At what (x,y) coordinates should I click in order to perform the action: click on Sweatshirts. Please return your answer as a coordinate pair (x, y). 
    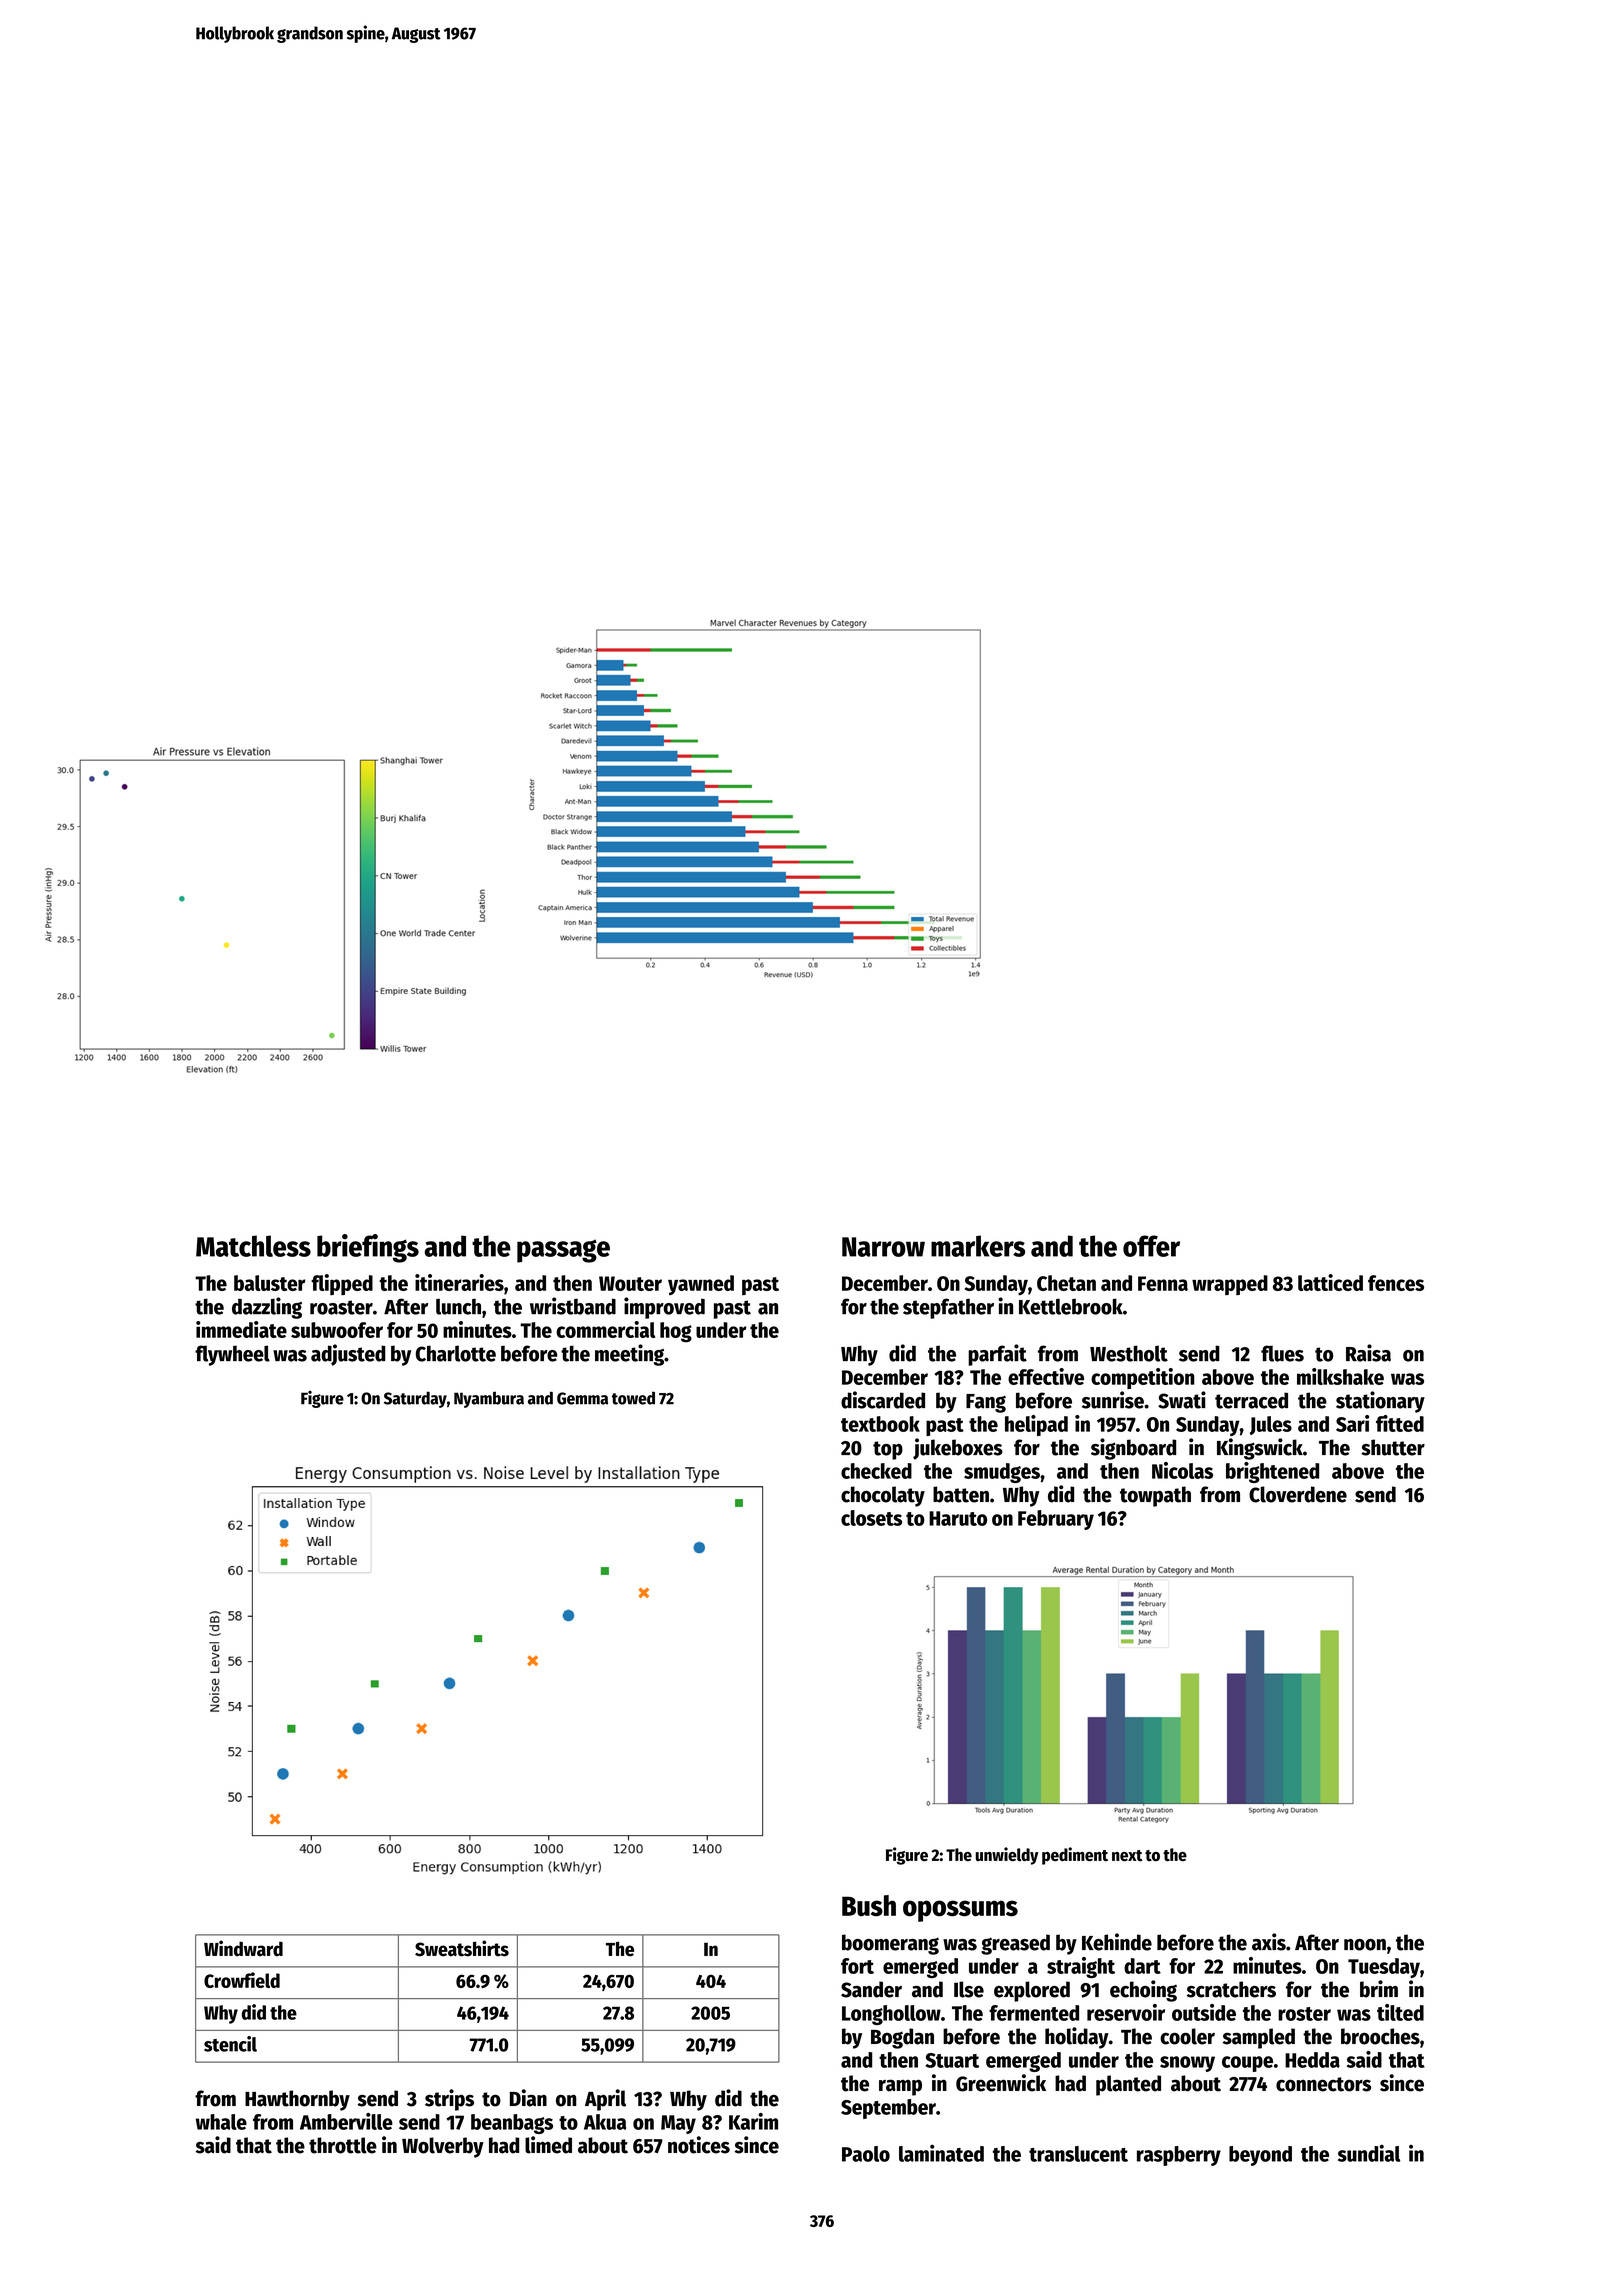
    Looking at the image, I should click on (462, 1948).
